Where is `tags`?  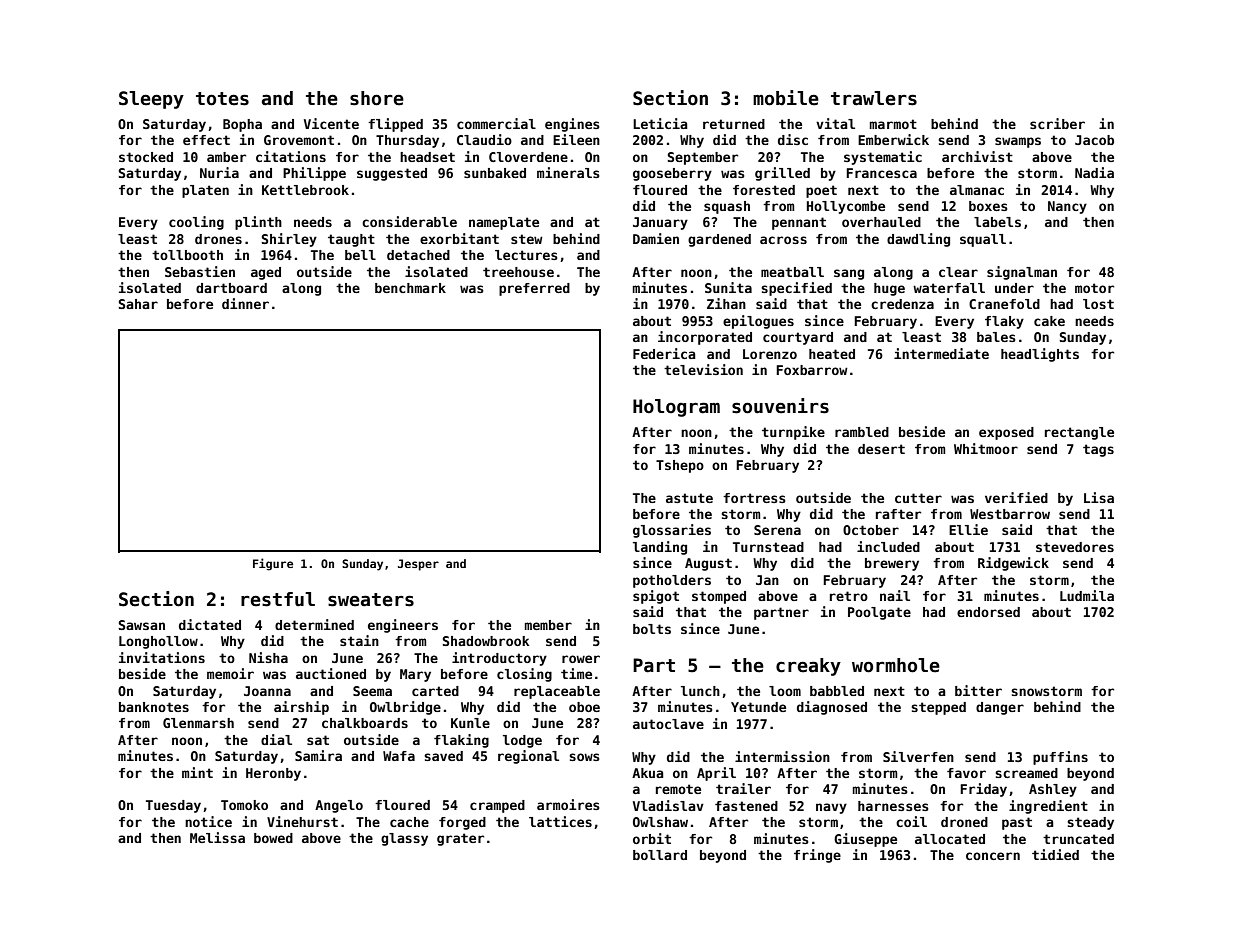
tags is located at coordinates (1098, 450).
